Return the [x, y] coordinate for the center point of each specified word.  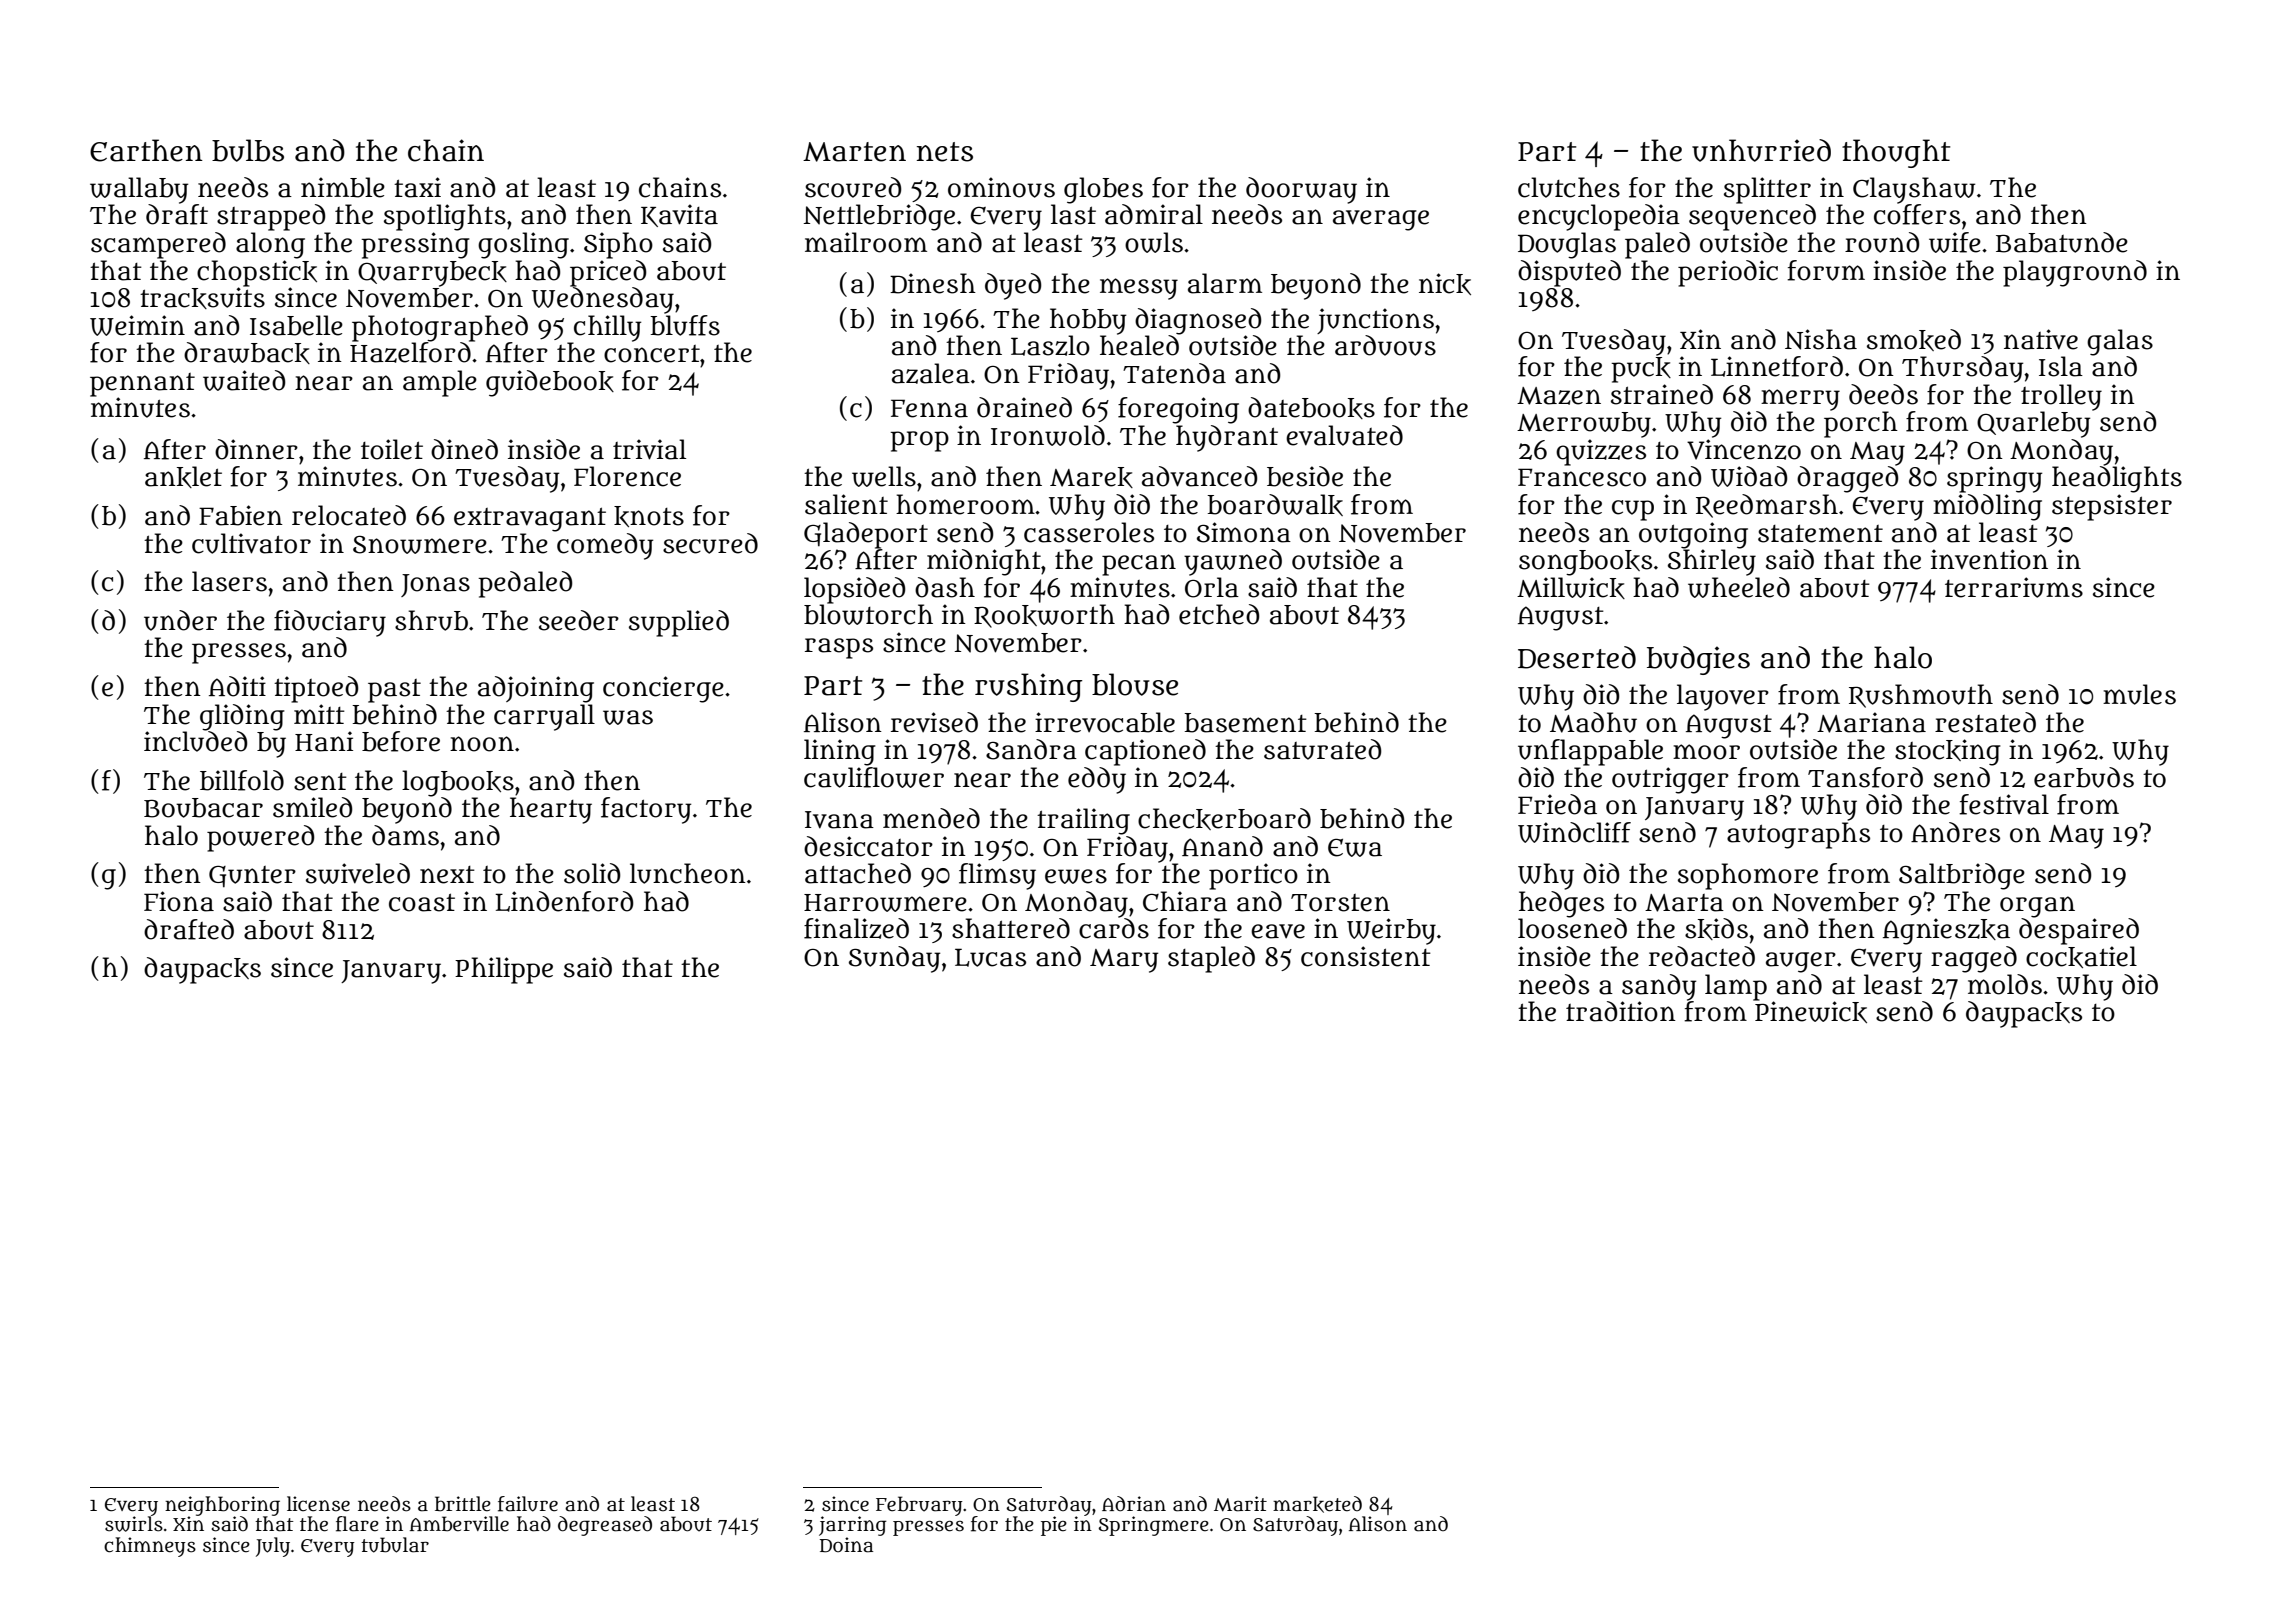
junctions [1375, 321]
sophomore [1748, 876]
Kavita [679, 215]
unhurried [1761, 150]
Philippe [504, 970]
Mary [1124, 961]
